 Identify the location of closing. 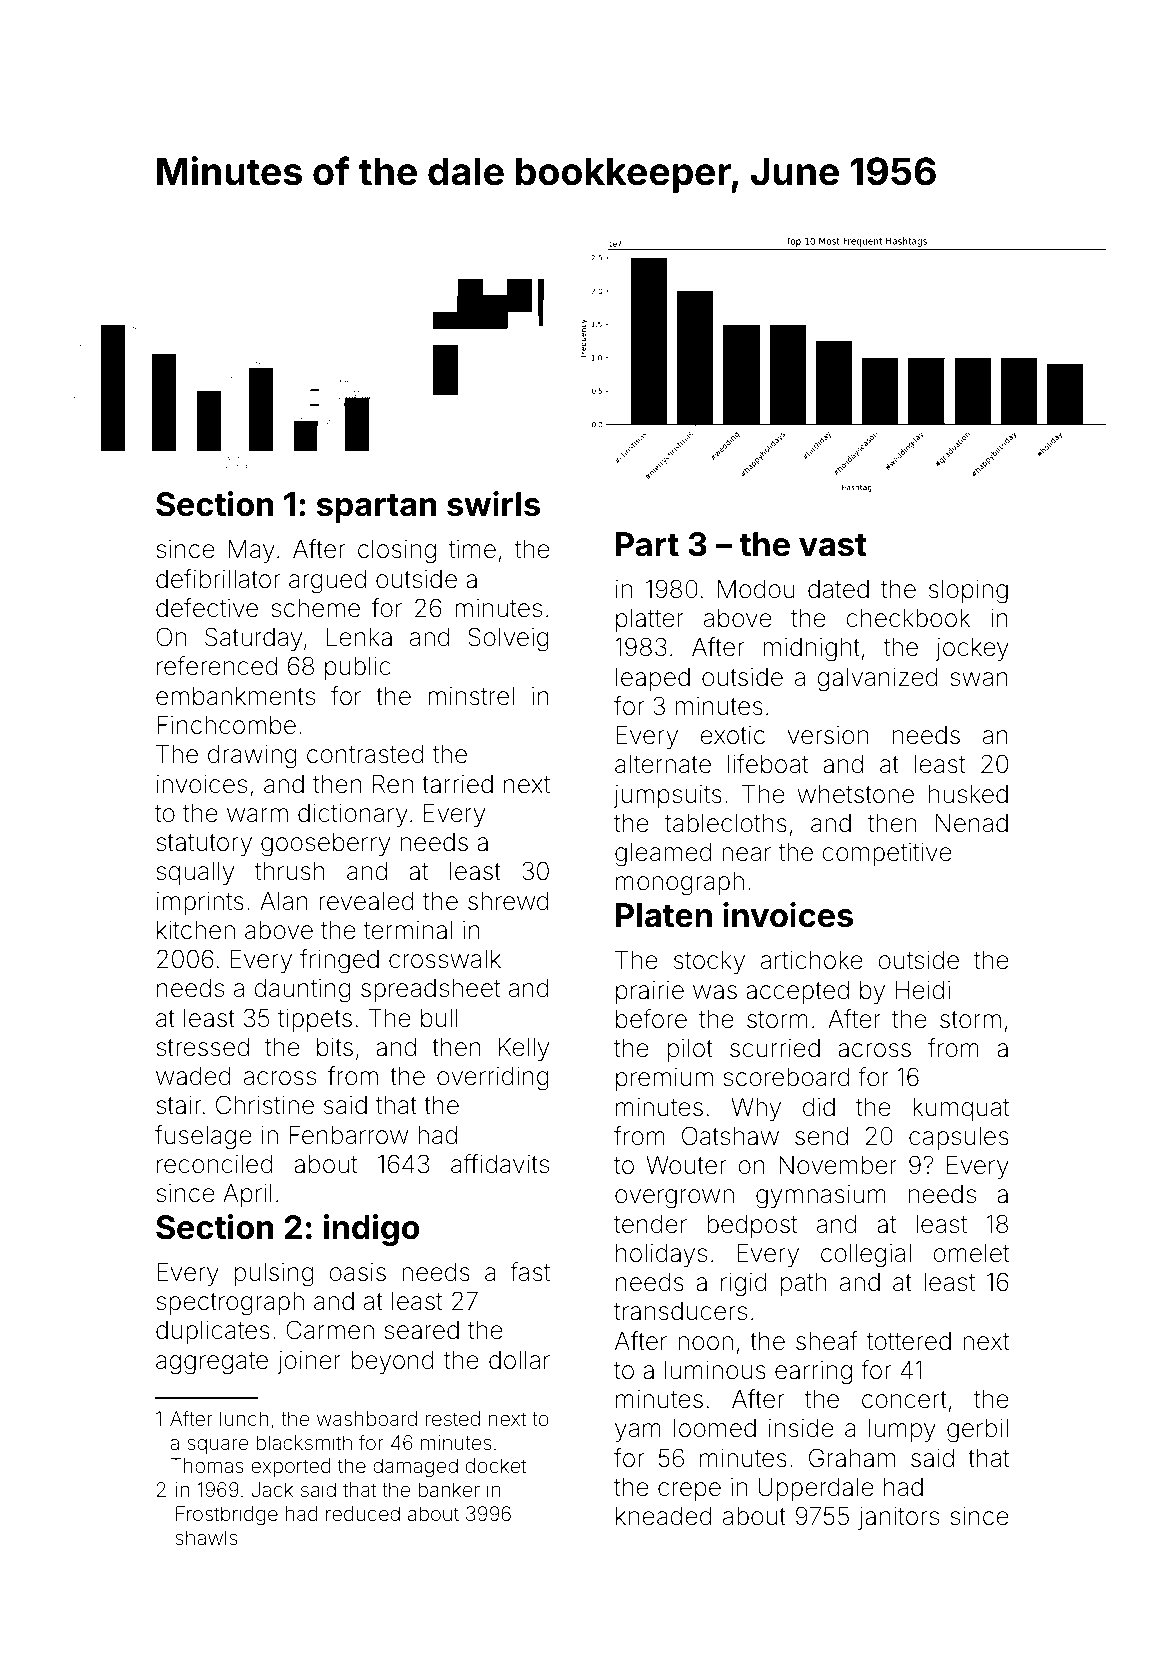
(397, 552).
